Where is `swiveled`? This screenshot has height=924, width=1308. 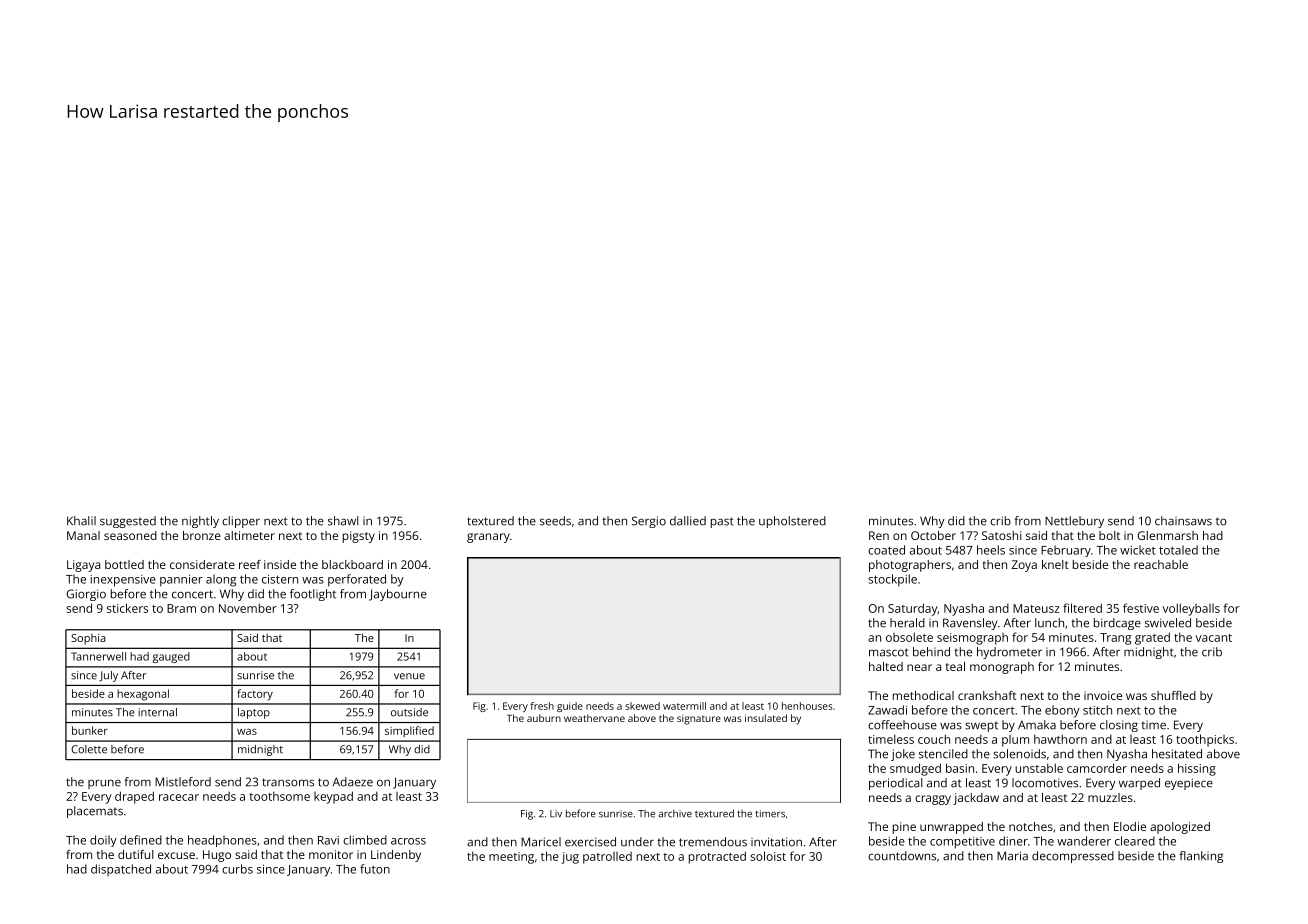
swiveled is located at coordinates (1168, 623).
